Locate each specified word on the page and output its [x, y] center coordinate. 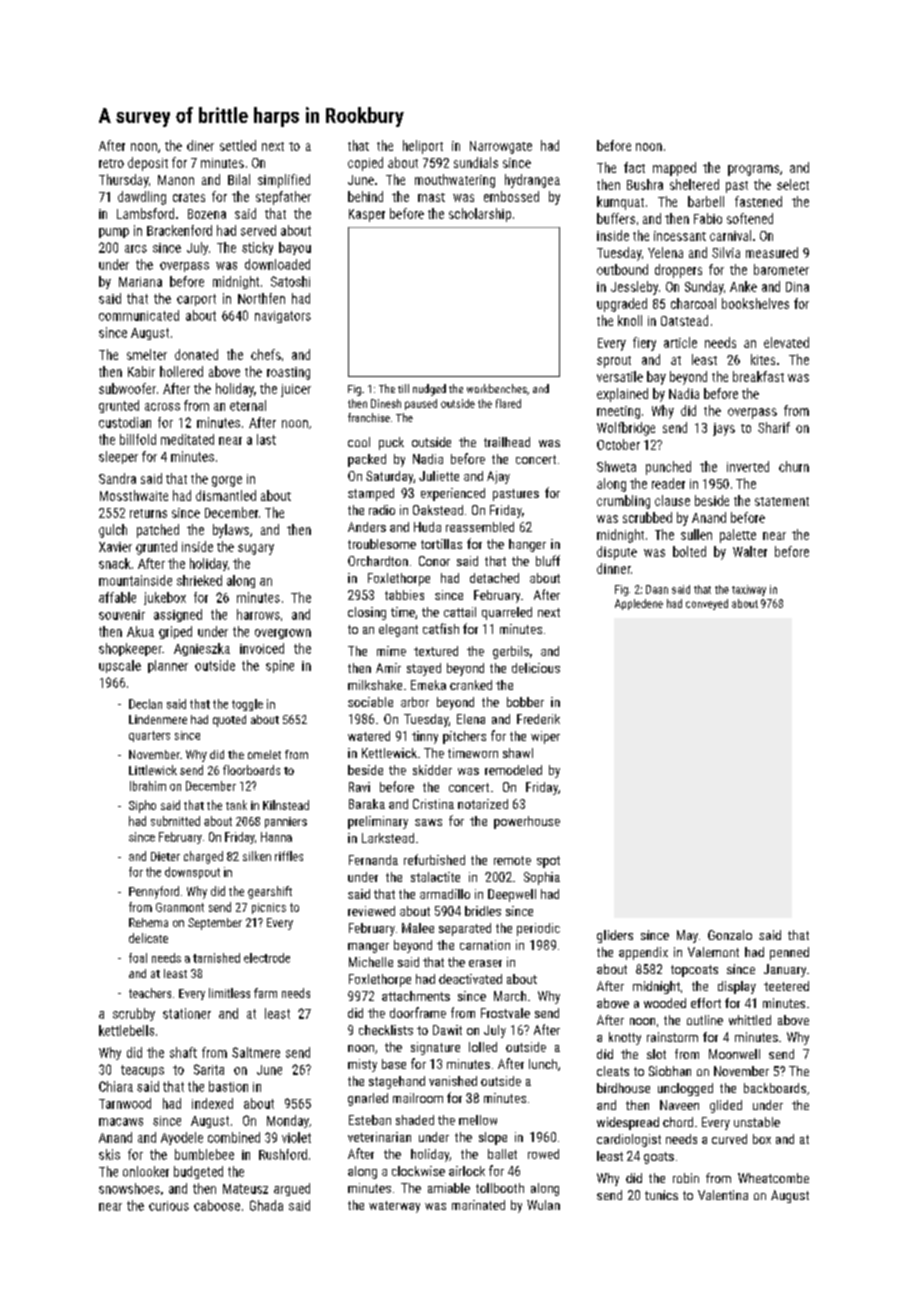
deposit [148, 164]
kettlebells [126, 1030]
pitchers [464, 737]
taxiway [749, 590]
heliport [423, 147]
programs [753, 170]
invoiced [262, 648]
